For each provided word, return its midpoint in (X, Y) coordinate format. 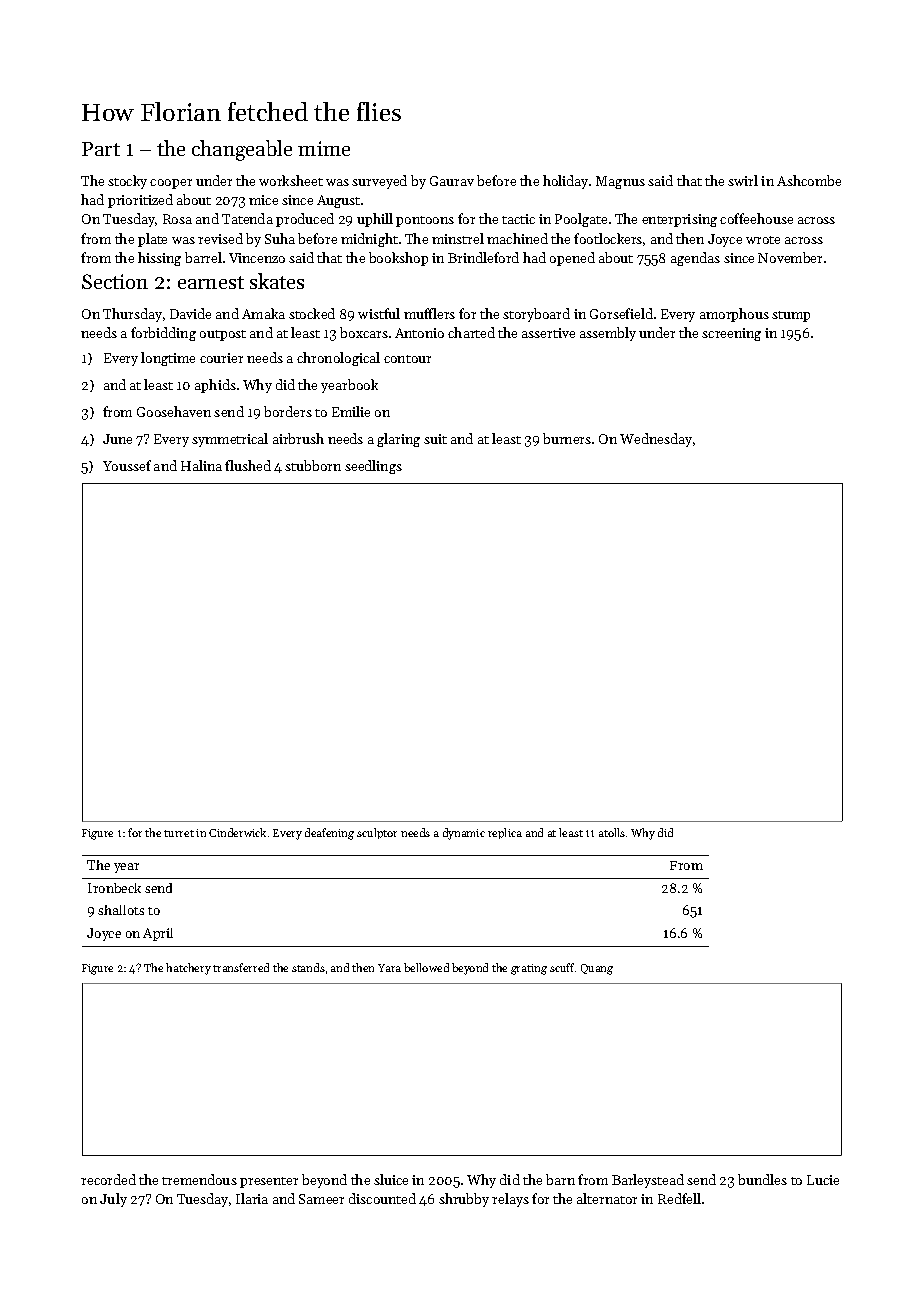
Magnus (620, 182)
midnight (369, 240)
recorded (108, 1179)
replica (505, 833)
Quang (597, 969)
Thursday (132, 315)
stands (308, 967)
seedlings (373, 467)
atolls (612, 832)
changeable (242, 150)
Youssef (127, 465)
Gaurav (452, 181)
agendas (695, 259)
